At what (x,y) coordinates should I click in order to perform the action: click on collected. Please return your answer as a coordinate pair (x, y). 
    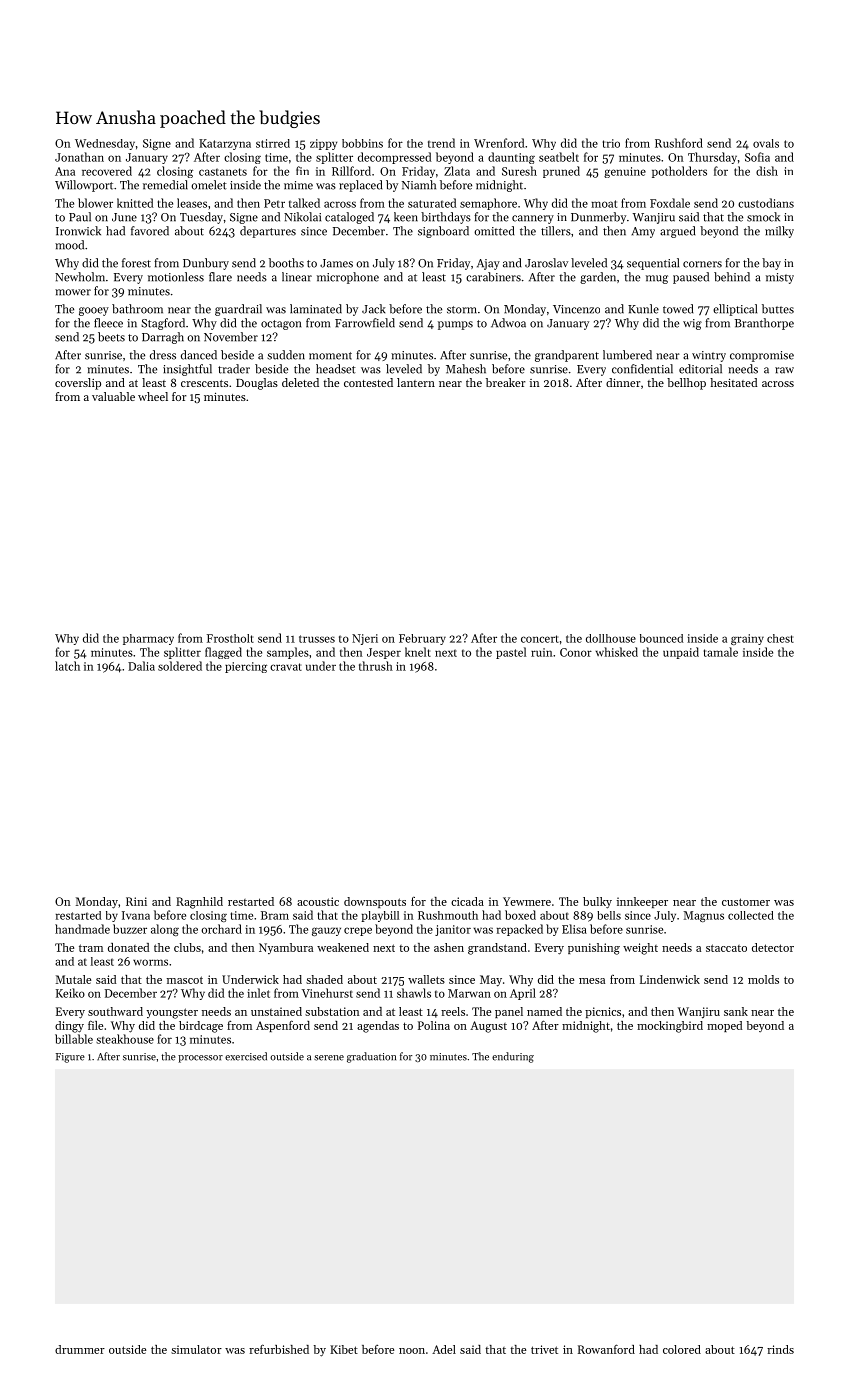
    Looking at the image, I should click on (751, 915).
